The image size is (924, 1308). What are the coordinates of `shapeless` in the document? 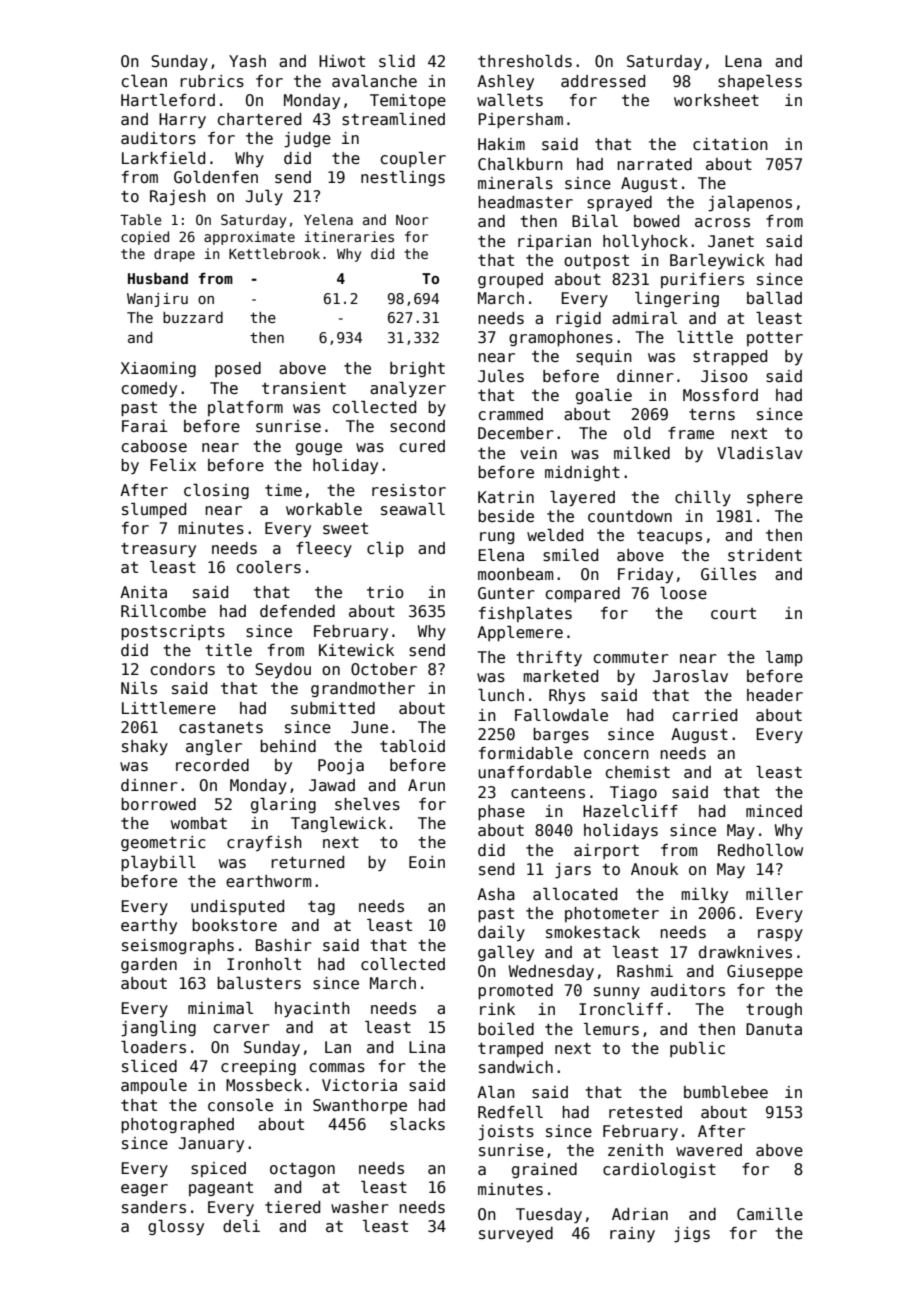 It's located at (760, 82).
